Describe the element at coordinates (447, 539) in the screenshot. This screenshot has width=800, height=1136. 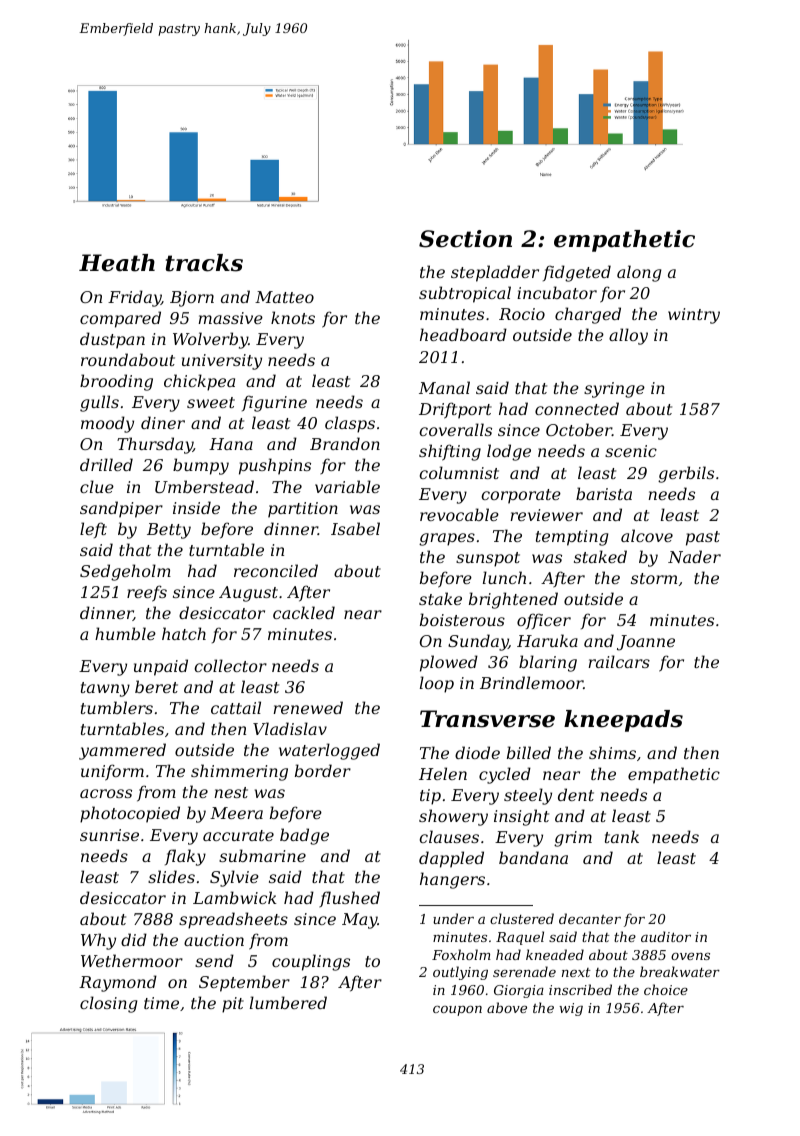
I see `grapes` at that location.
